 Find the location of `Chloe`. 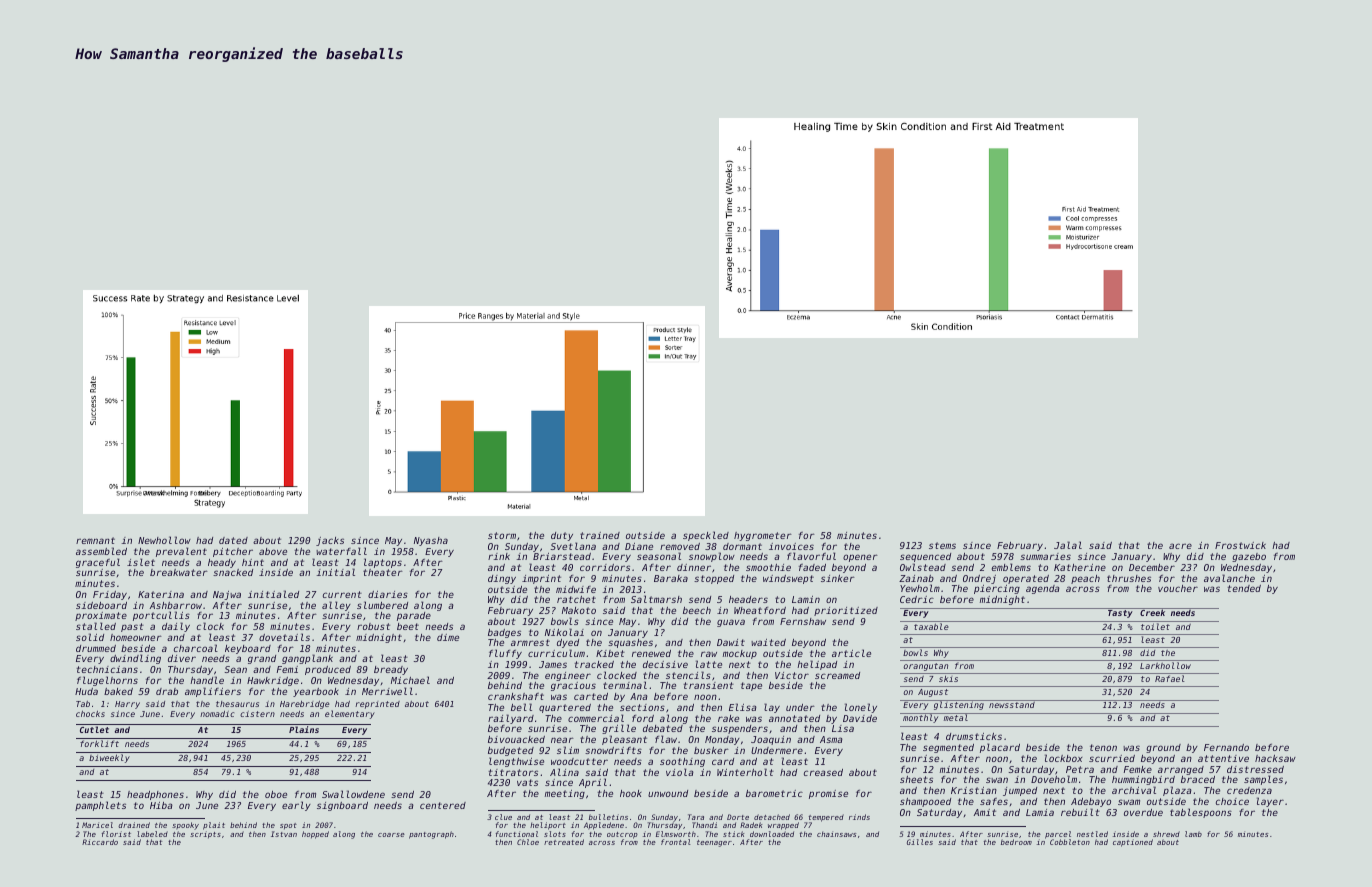

Chloe is located at coordinates (528, 842).
